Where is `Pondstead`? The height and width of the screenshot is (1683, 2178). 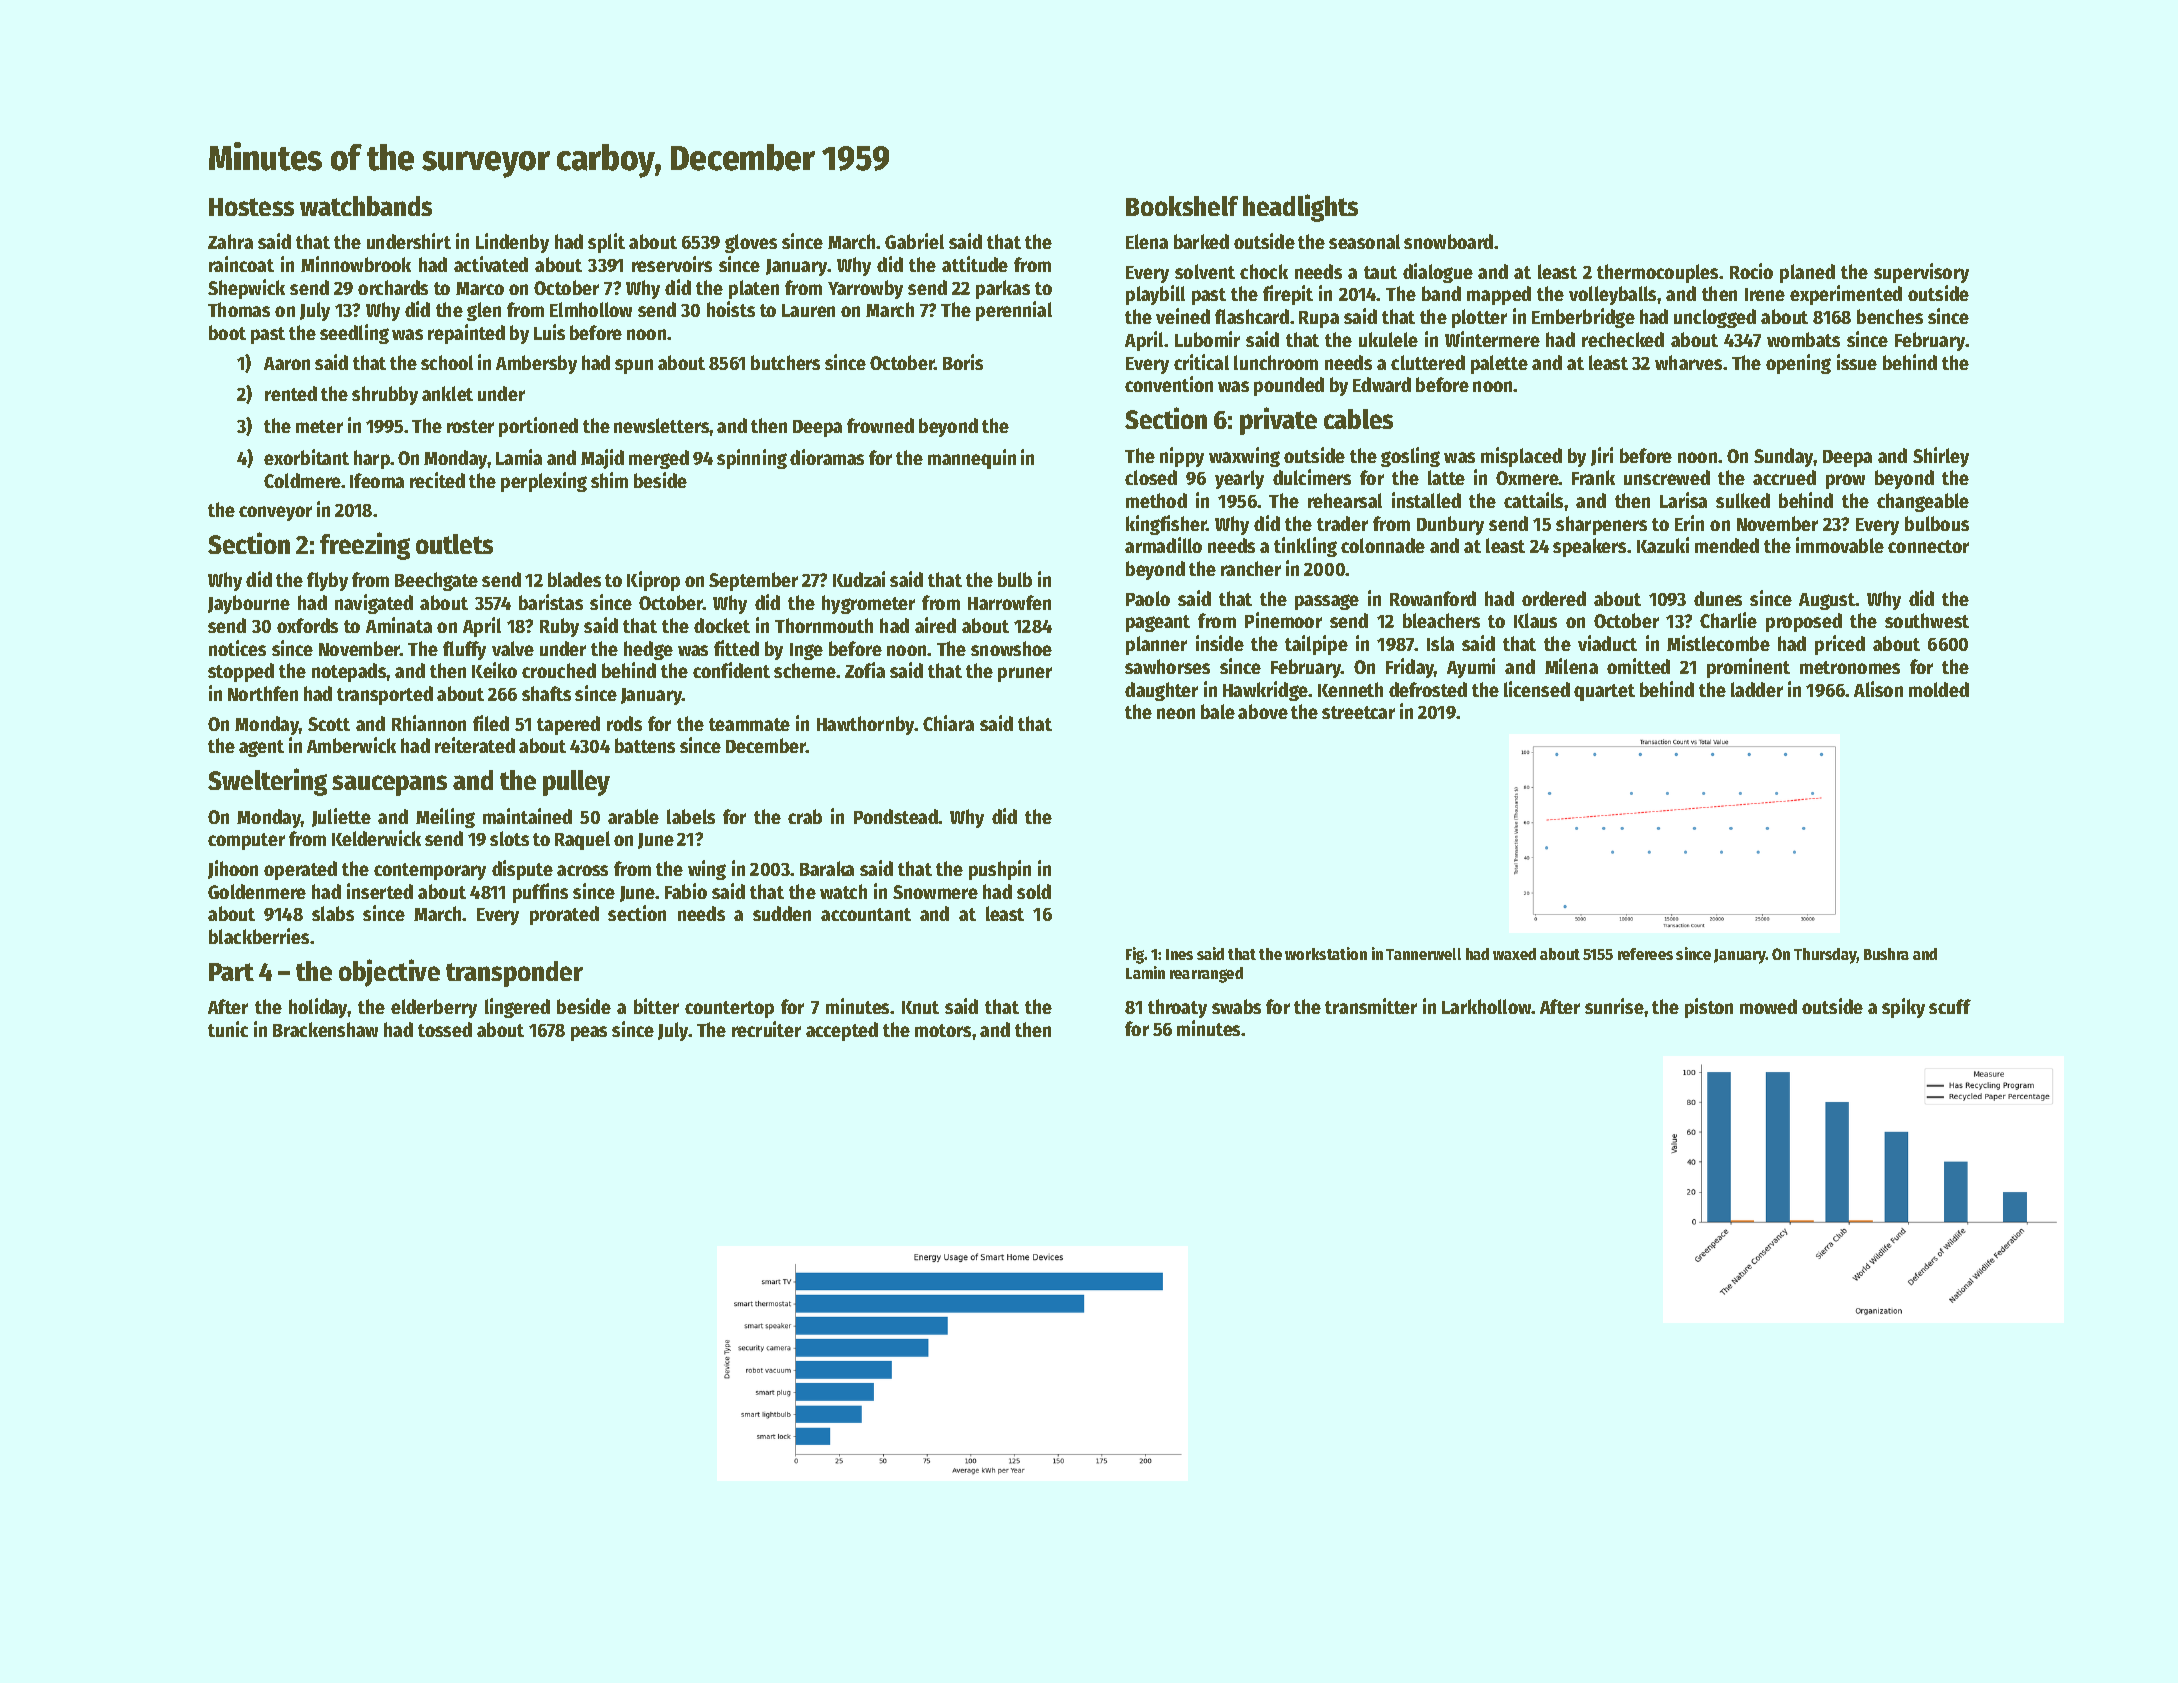
Pondstead is located at coordinates (896, 816).
